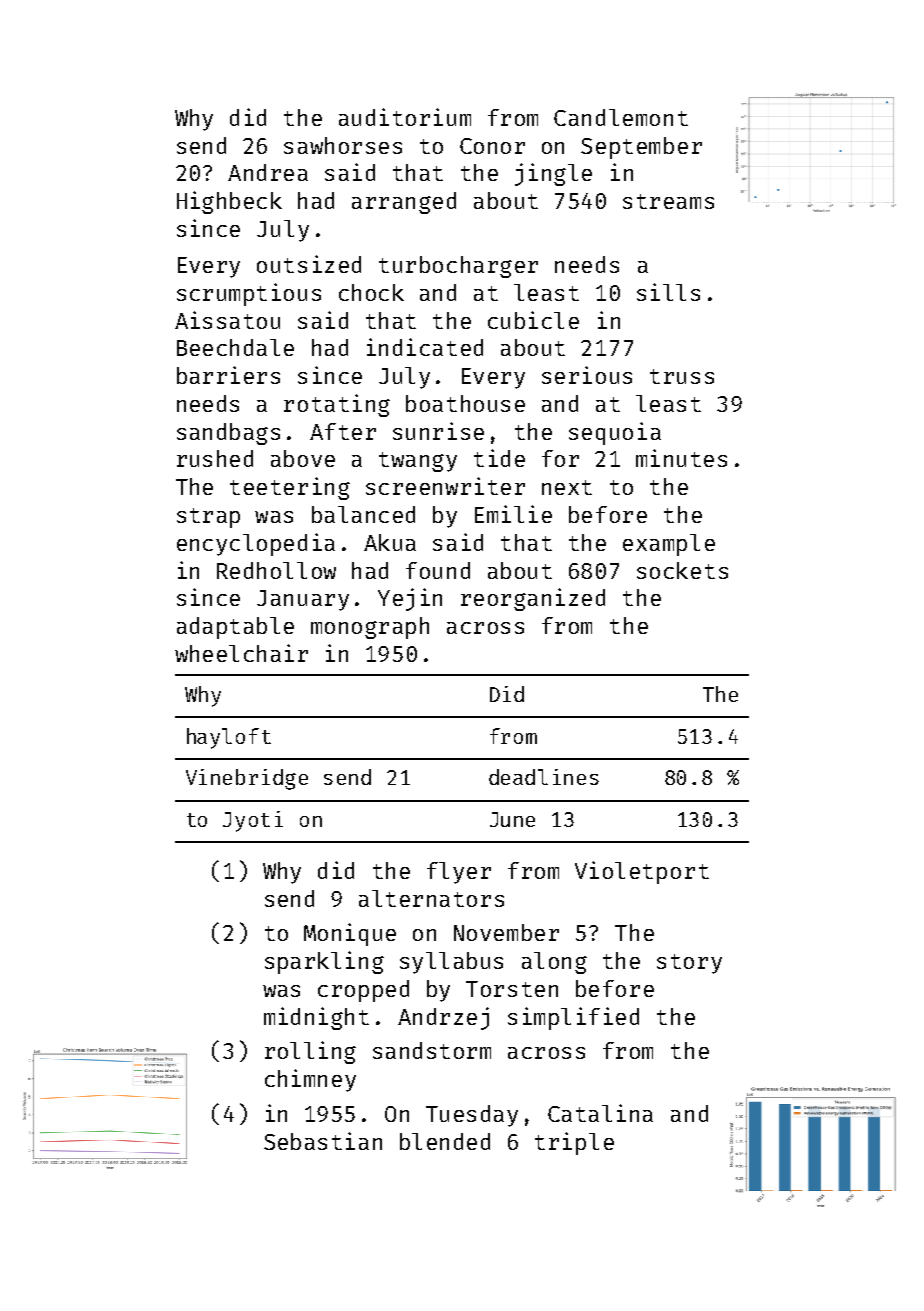 Image resolution: width=924 pixels, height=1311 pixels. I want to click on Sebastian, so click(323, 1141).
